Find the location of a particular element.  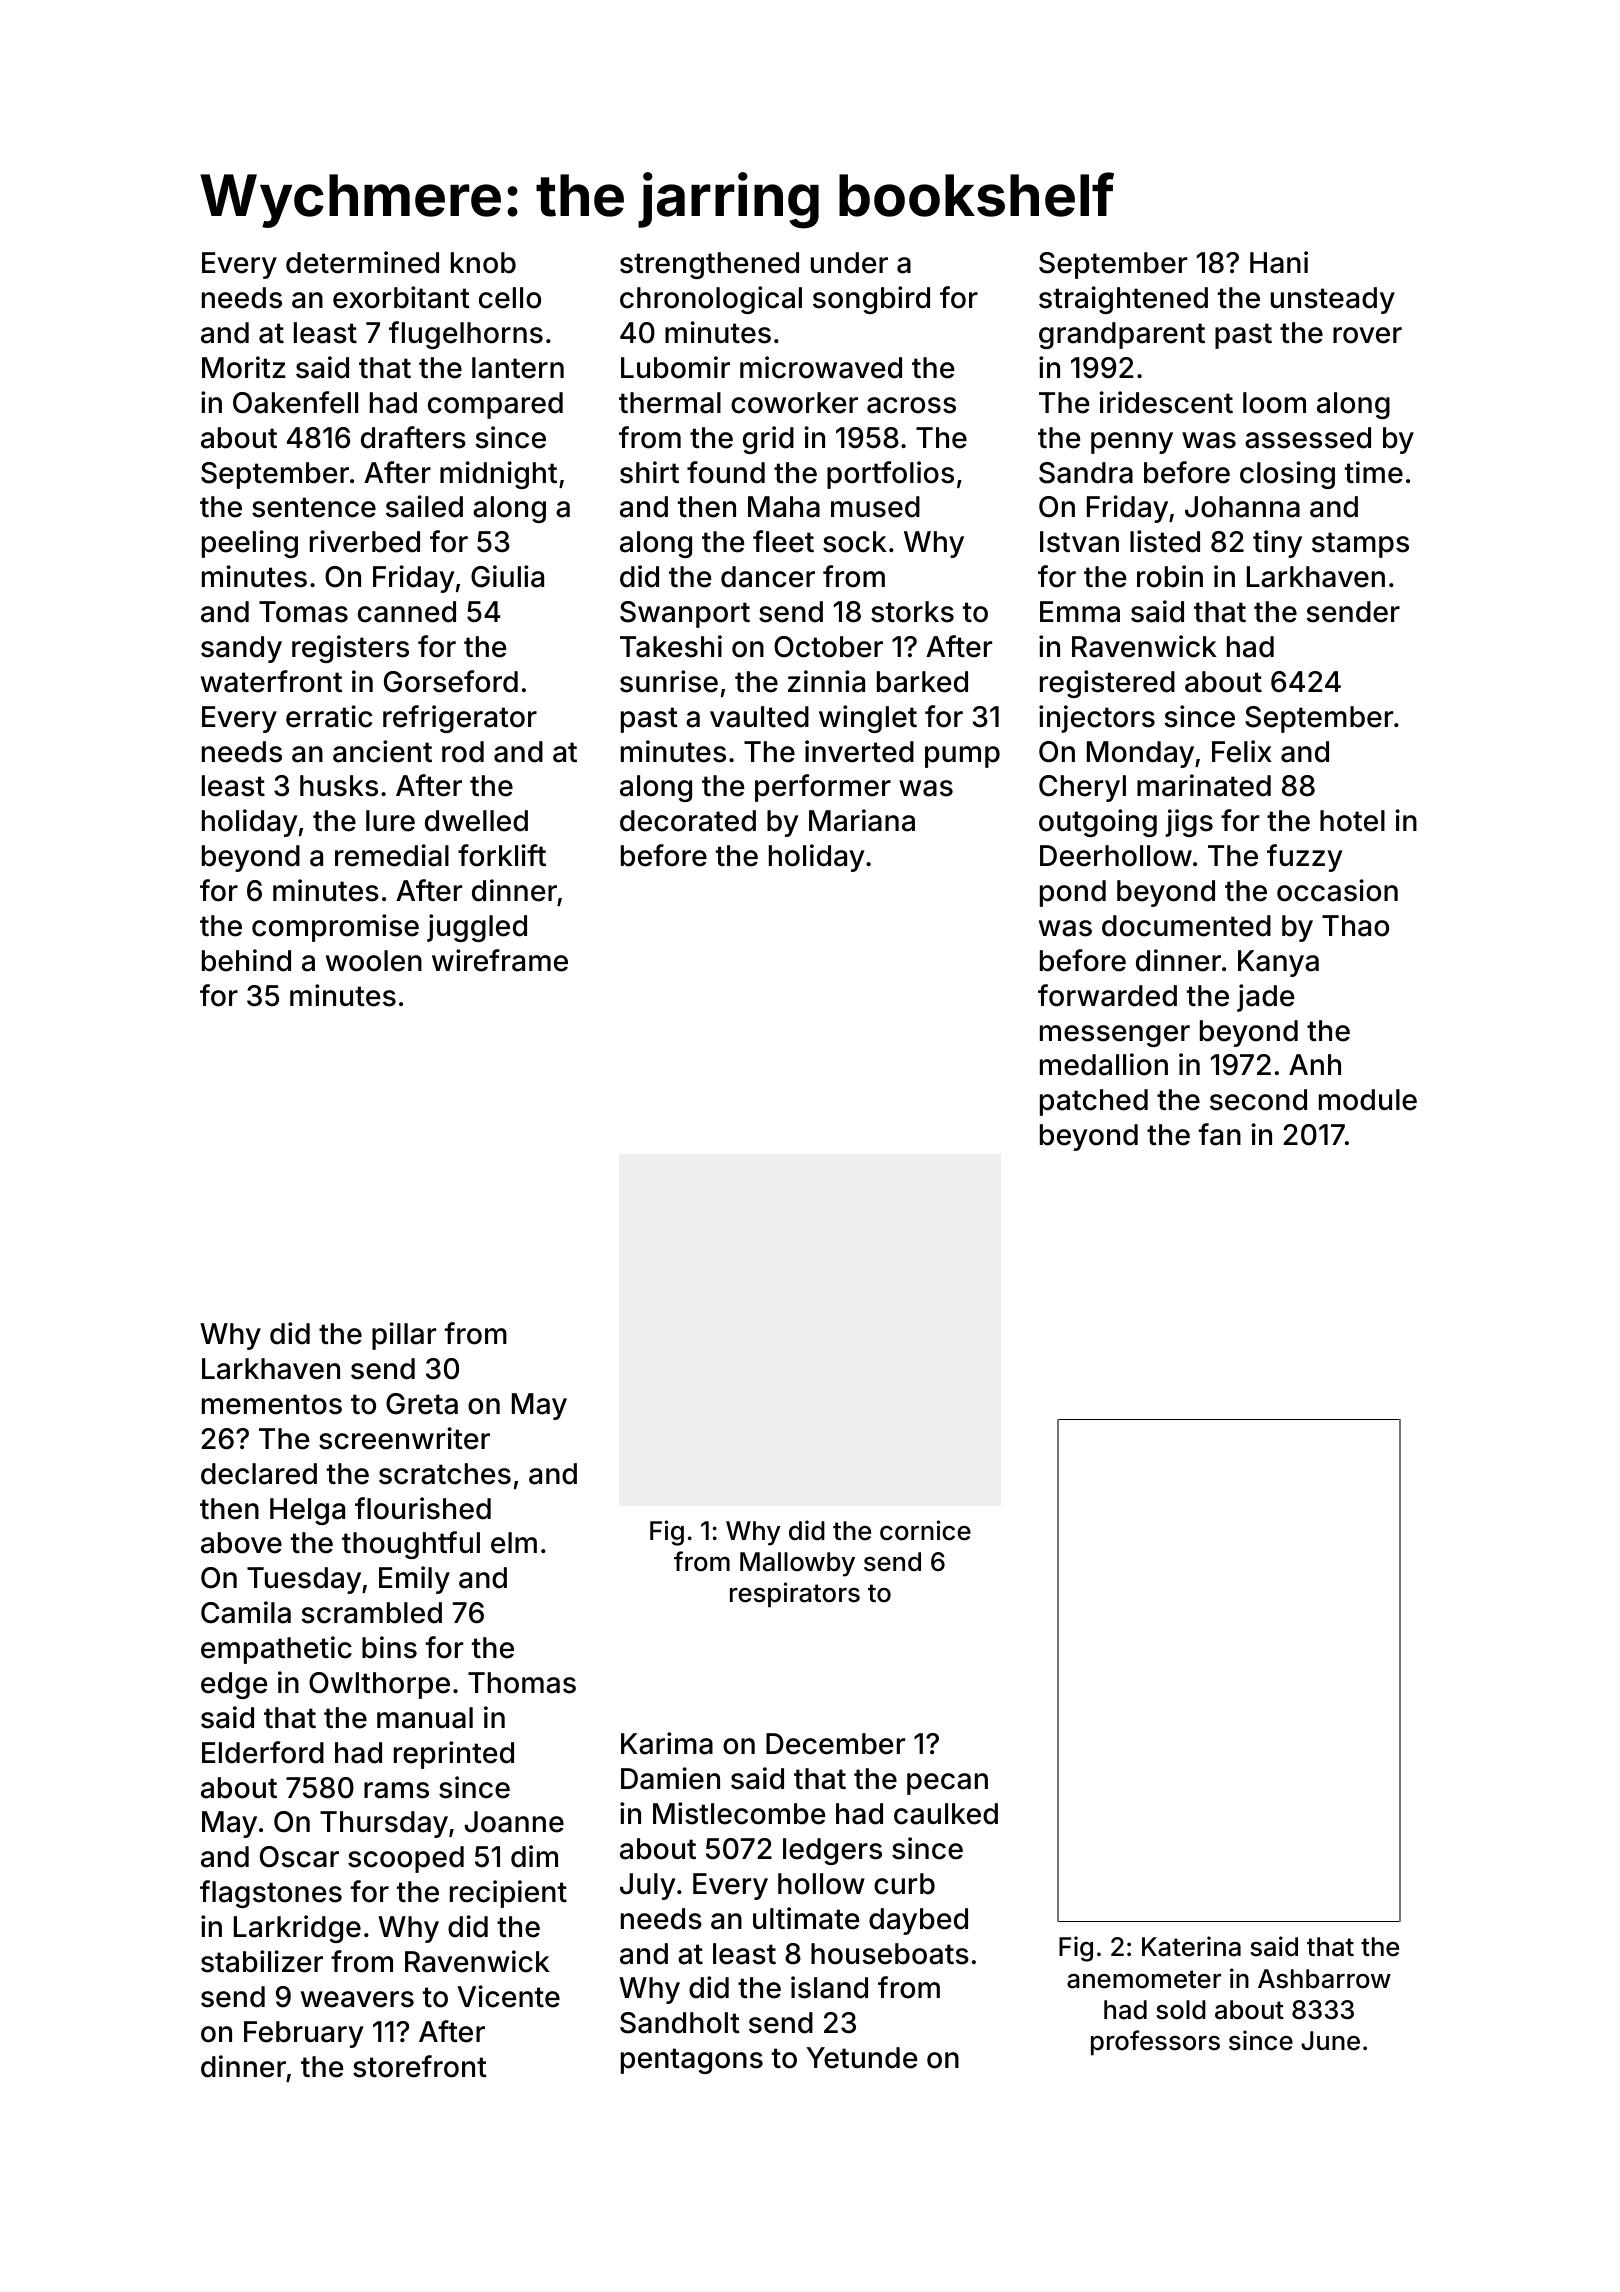

December is located at coordinates (835, 1744).
